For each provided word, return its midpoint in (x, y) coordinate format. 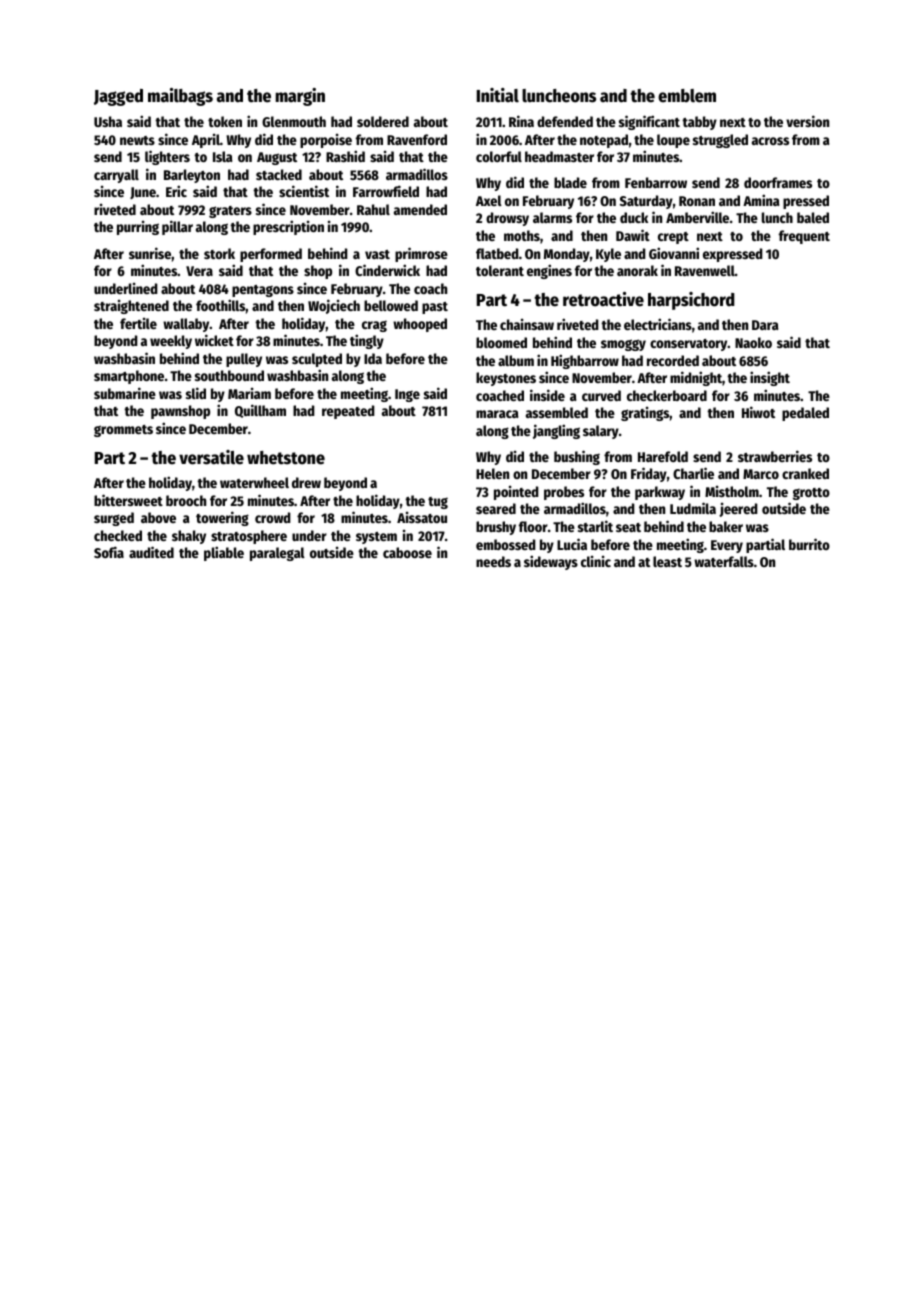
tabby (699, 123)
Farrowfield (386, 191)
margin (300, 97)
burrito (809, 544)
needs (493, 561)
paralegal (277, 554)
